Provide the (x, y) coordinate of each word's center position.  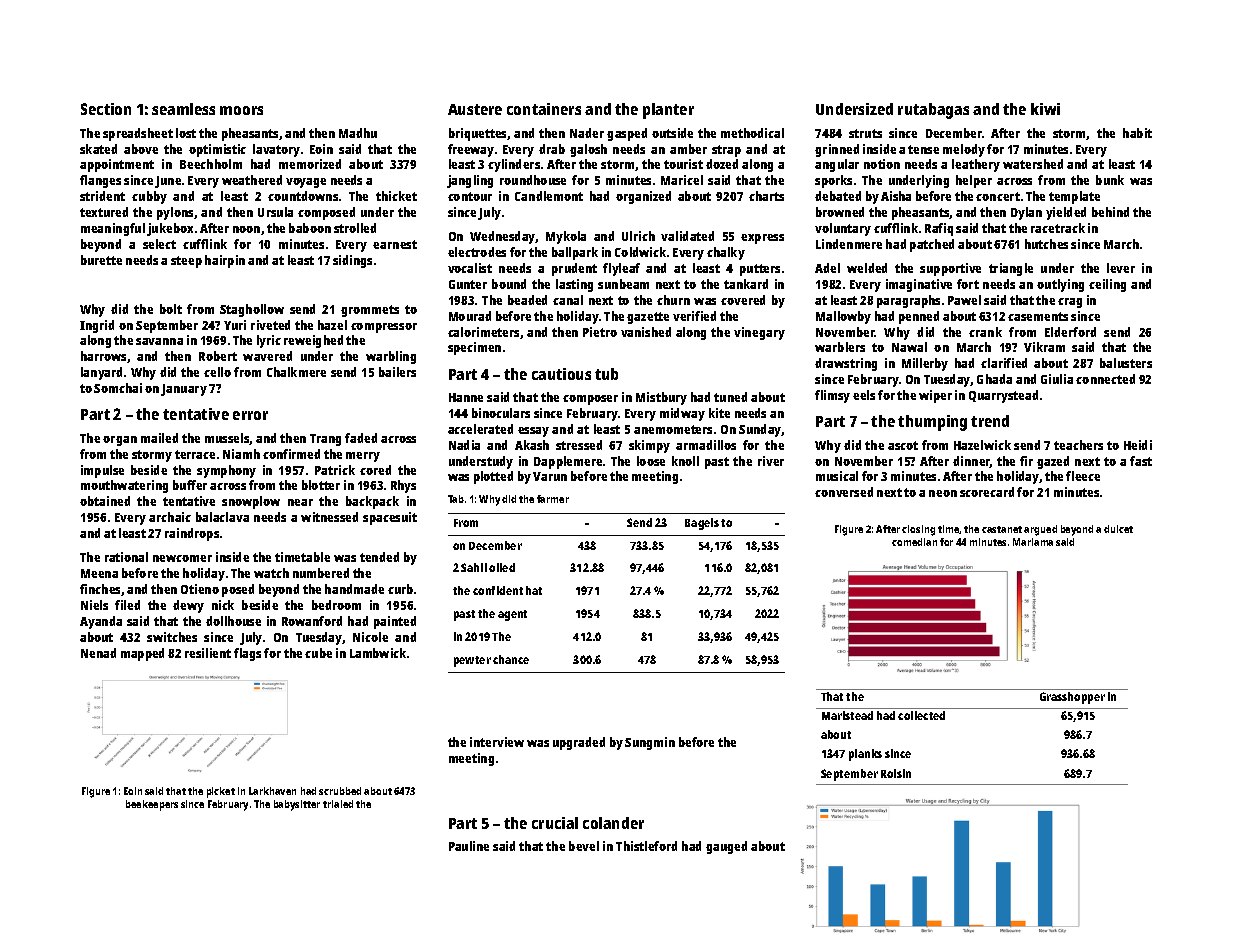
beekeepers (152, 805)
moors (241, 110)
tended (379, 557)
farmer (553, 499)
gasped (627, 134)
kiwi (1045, 109)
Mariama (1033, 542)
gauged (726, 847)
